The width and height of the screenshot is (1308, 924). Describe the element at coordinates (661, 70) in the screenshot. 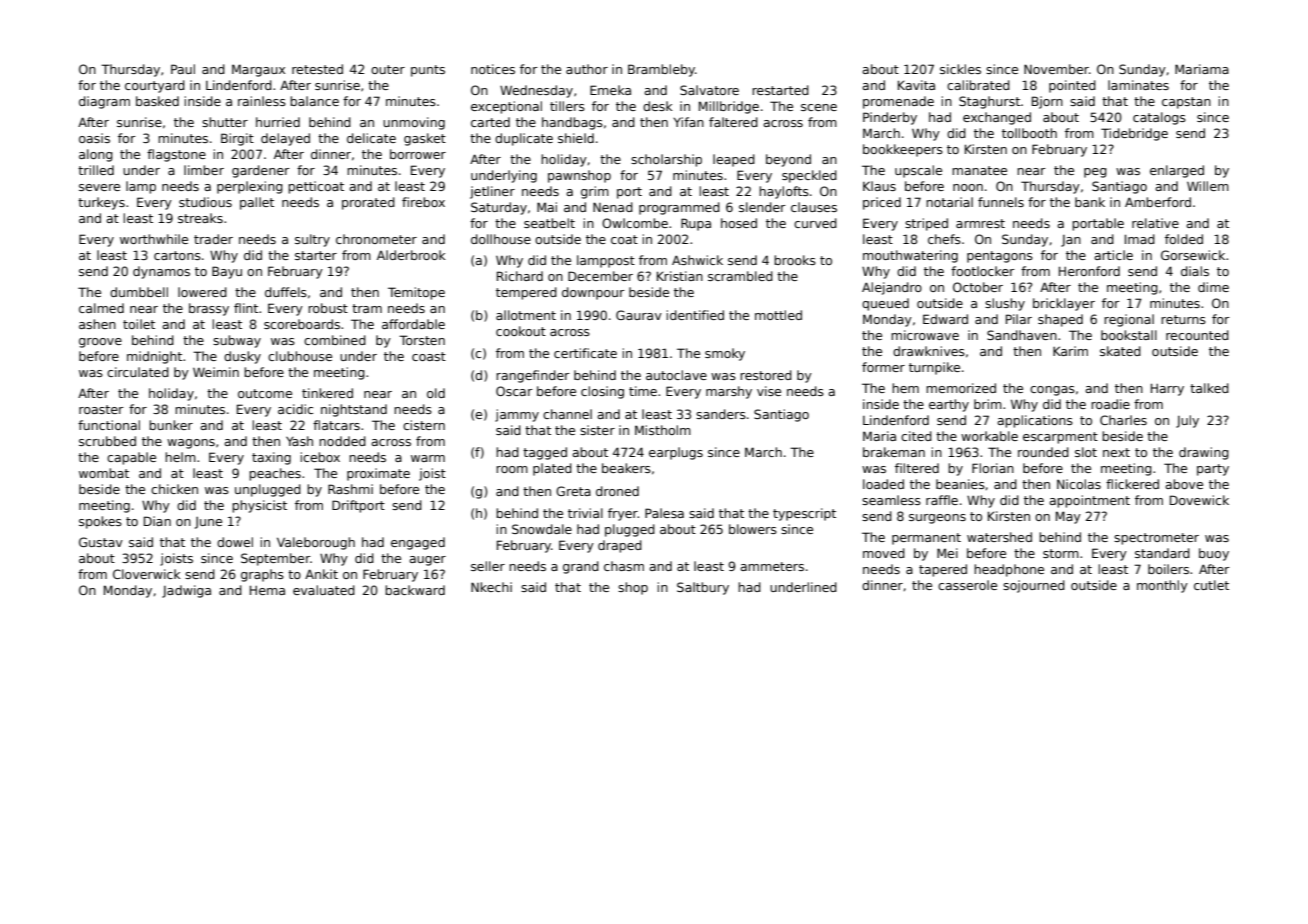

I see `Brambleby` at that location.
